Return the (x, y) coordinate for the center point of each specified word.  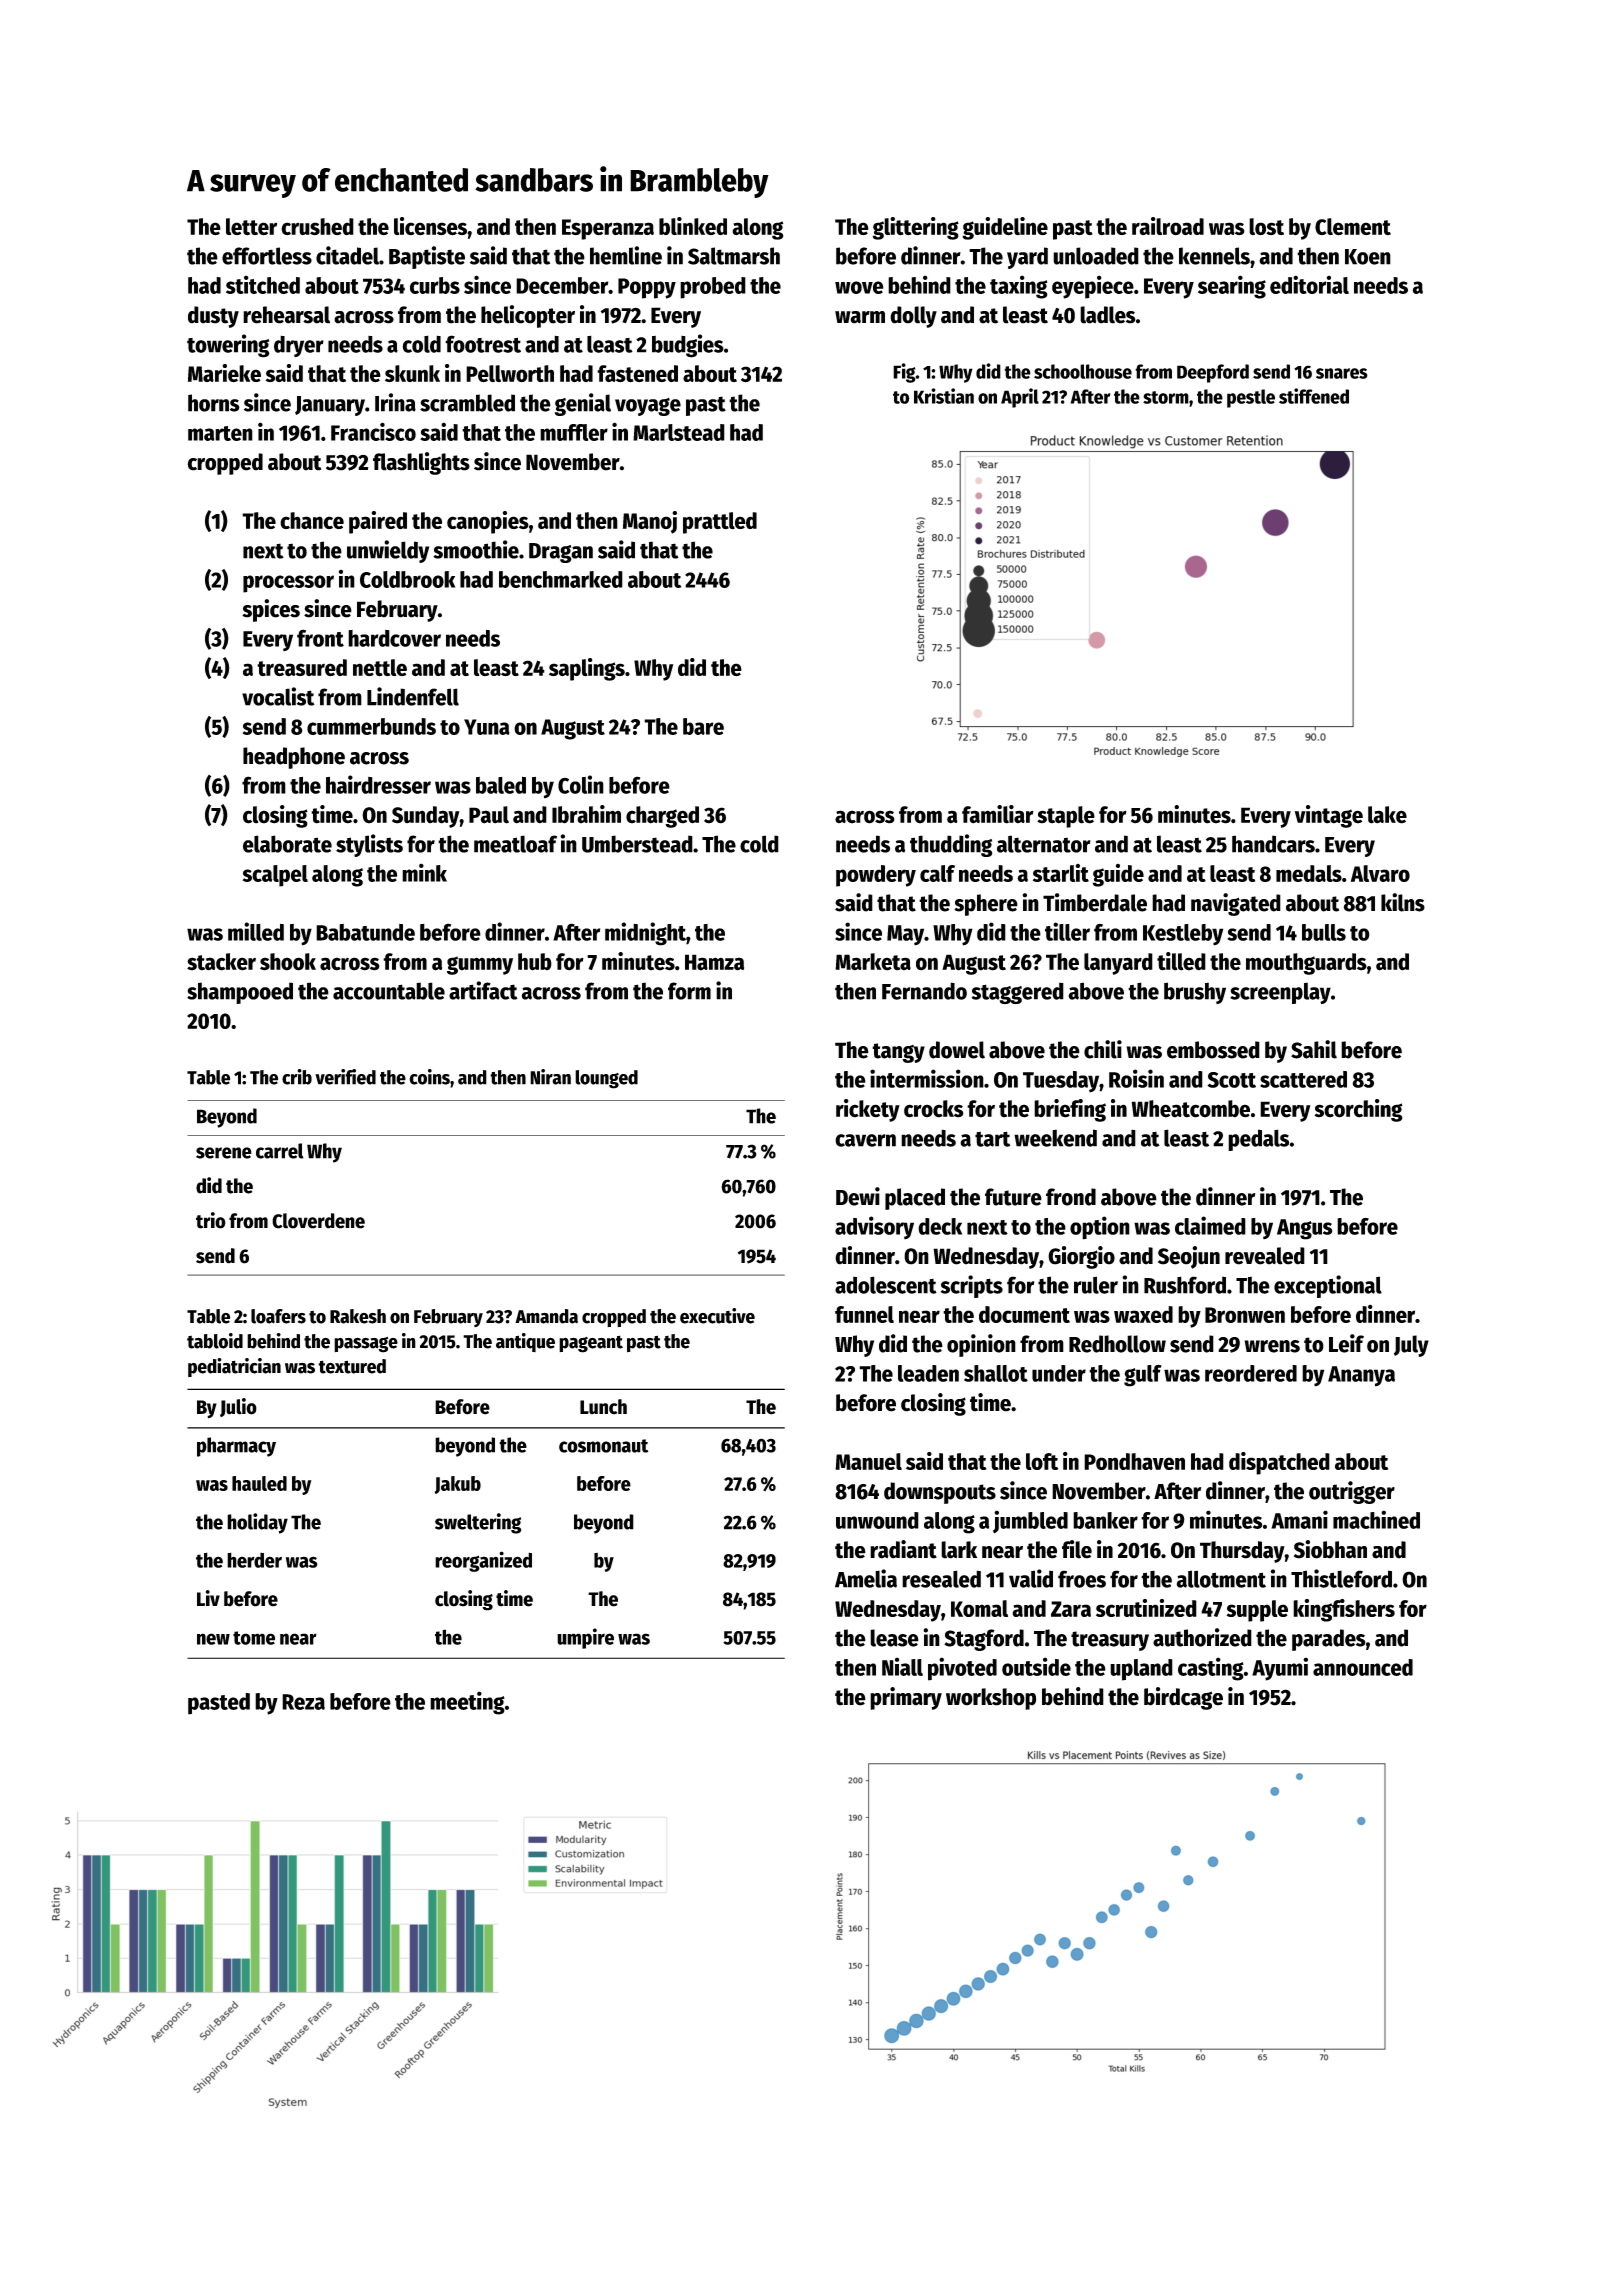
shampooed (240, 993)
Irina (395, 402)
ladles (1108, 315)
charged (662, 817)
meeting (467, 1703)
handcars (1273, 844)
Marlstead (679, 432)
